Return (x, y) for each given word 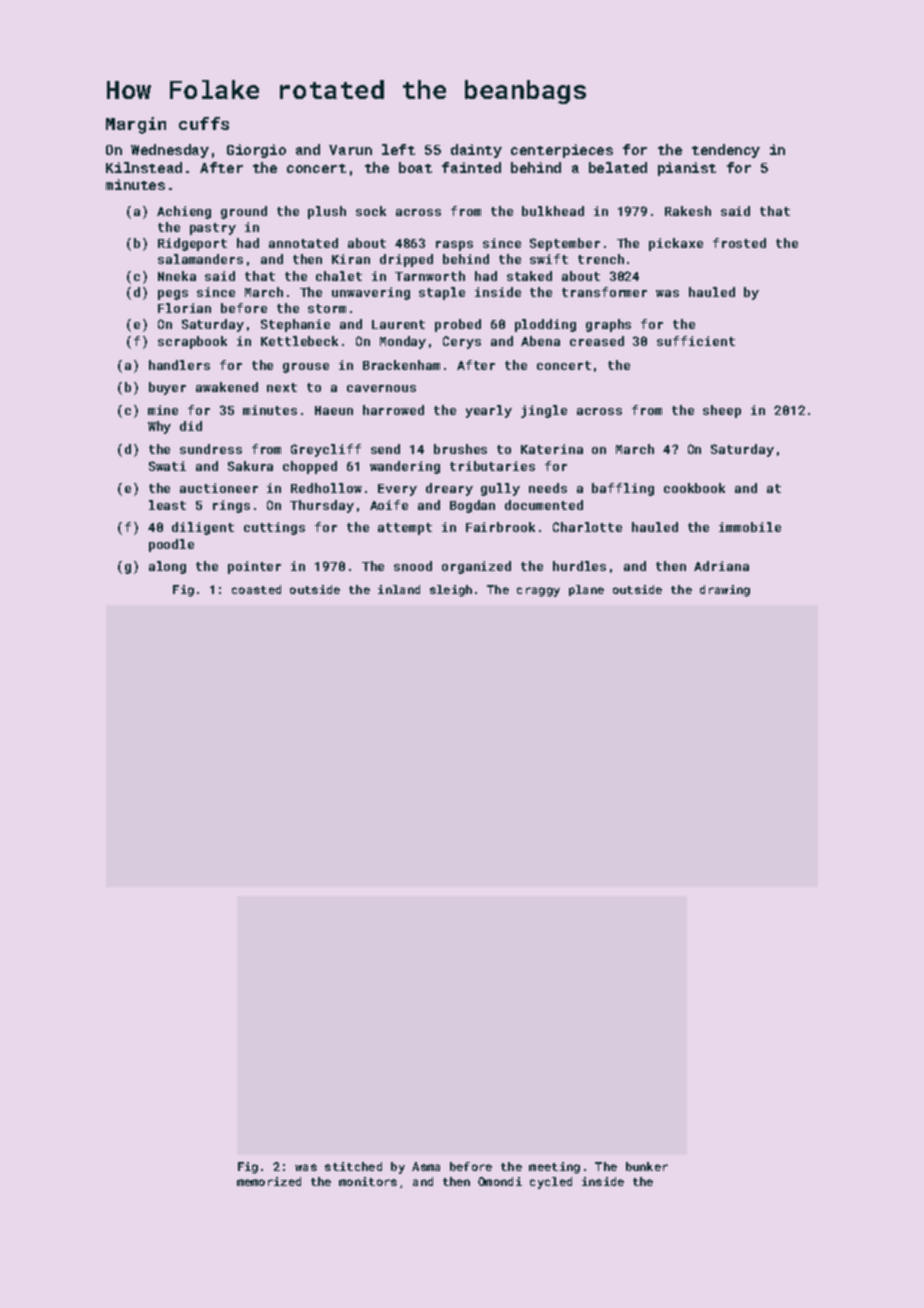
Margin (136, 125)
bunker (647, 1166)
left (398, 149)
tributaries (492, 466)
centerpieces (562, 151)
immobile (750, 527)
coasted (256, 589)
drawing (725, 591)
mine (163, 410)
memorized (269, 1181)
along (167, 567)
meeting (554, 1168)
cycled (551, 1183)
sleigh (451, 591)
